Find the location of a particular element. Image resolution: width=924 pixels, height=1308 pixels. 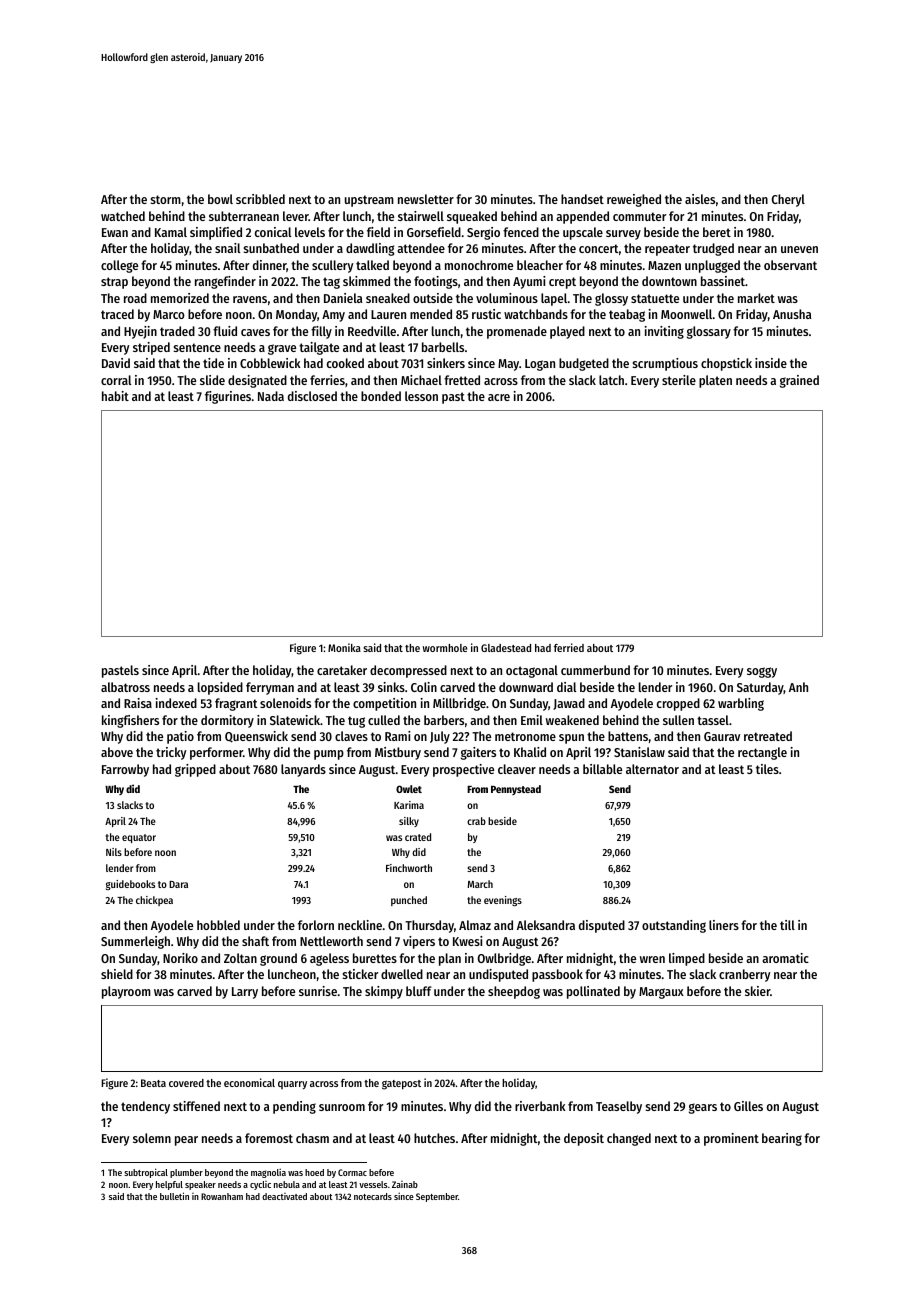

fenced is located at coordinates (521, 232).
